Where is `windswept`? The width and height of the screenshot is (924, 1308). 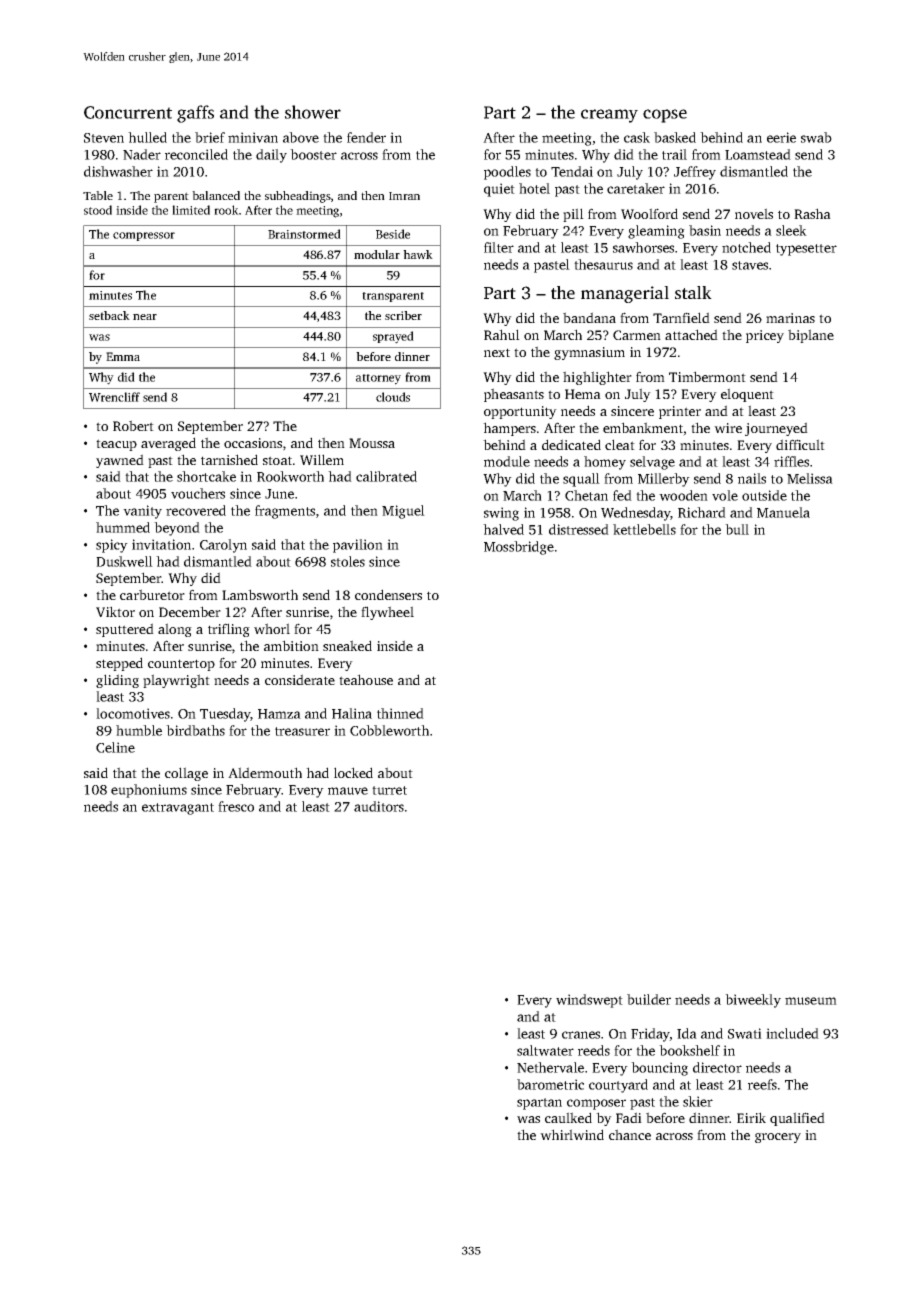 windswept is located at coordinates (589, 1001).
